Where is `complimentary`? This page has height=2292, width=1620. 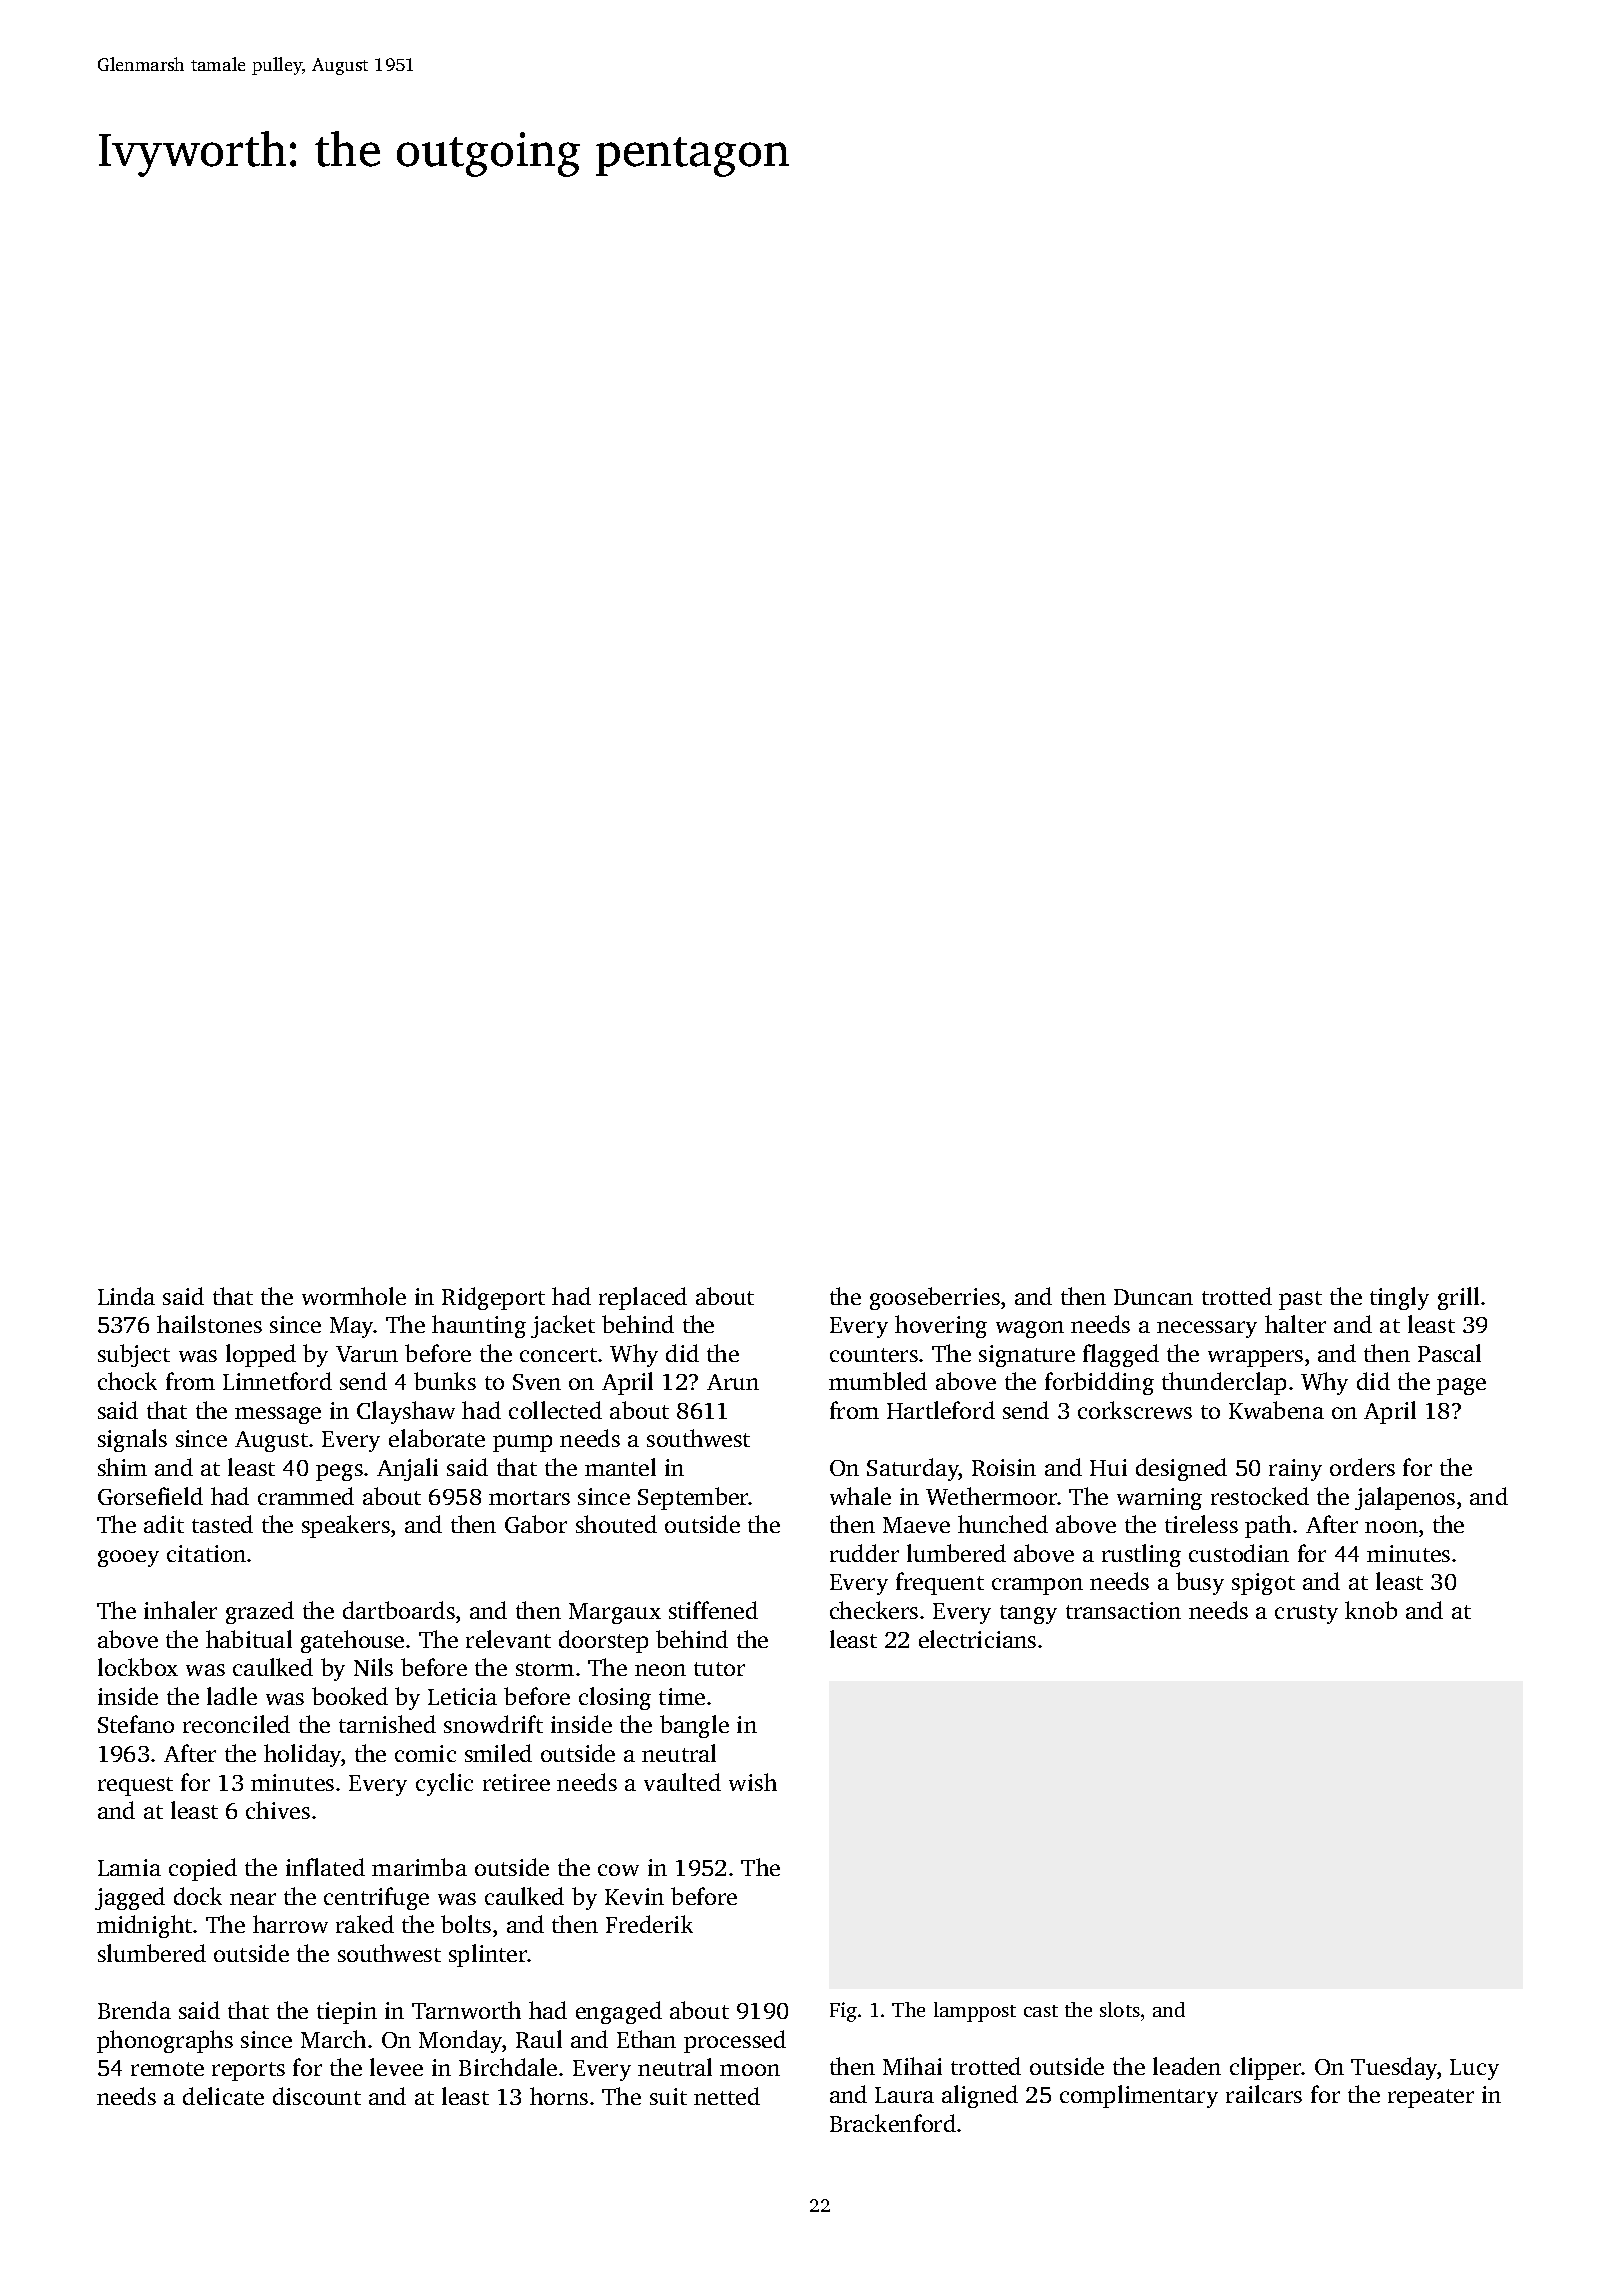
complimentary is located at coordinates (1139, 2096).
